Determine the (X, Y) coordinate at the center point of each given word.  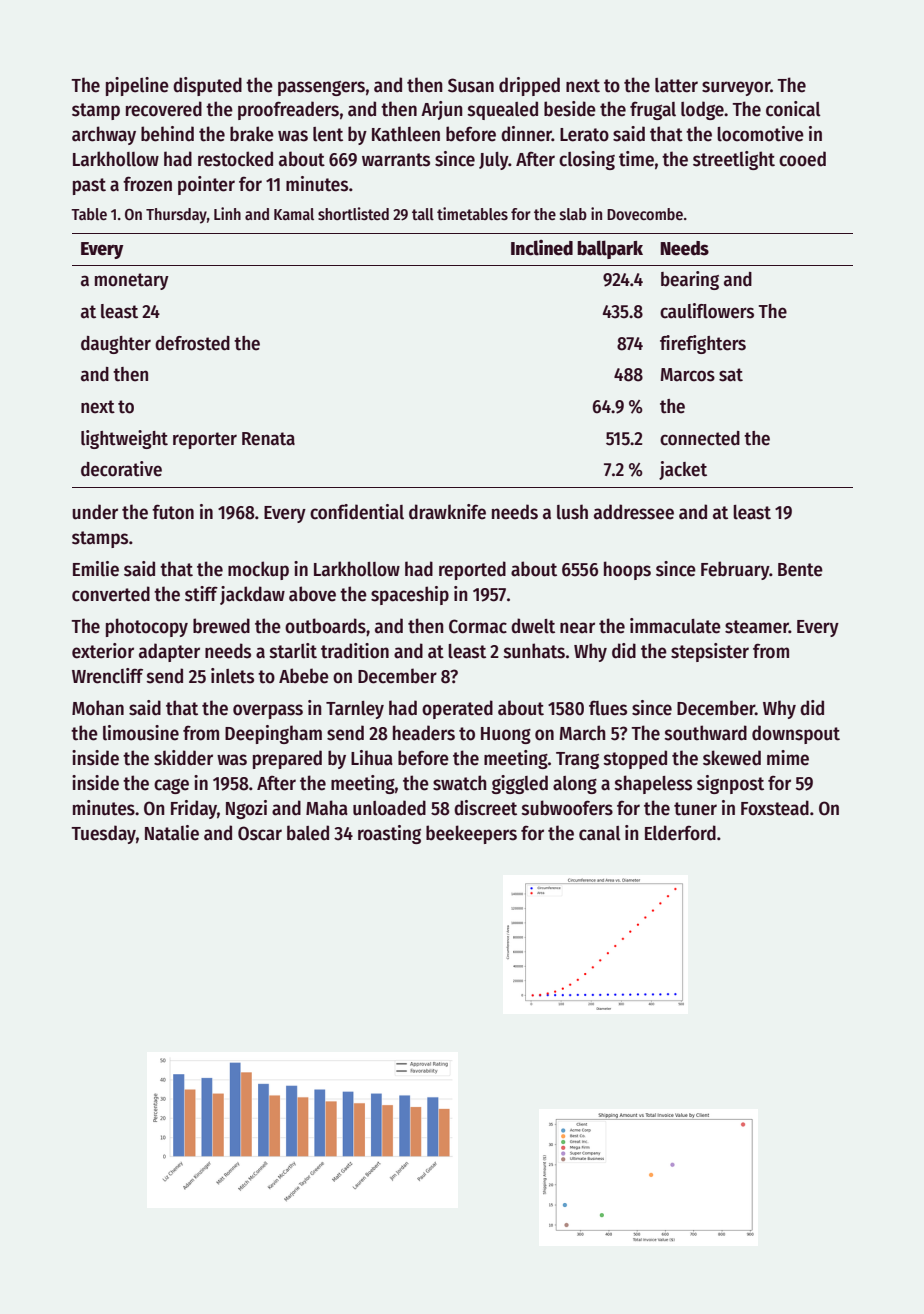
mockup (258, 570)
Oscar (260, 833)
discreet (485, 808)
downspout (796, 734)
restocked (235, 159)
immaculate (675, 626)
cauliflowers (707, 311)
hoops (627, 570)
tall (423, 214)
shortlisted (353, 214)
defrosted (192, 343)
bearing (690, 280)
